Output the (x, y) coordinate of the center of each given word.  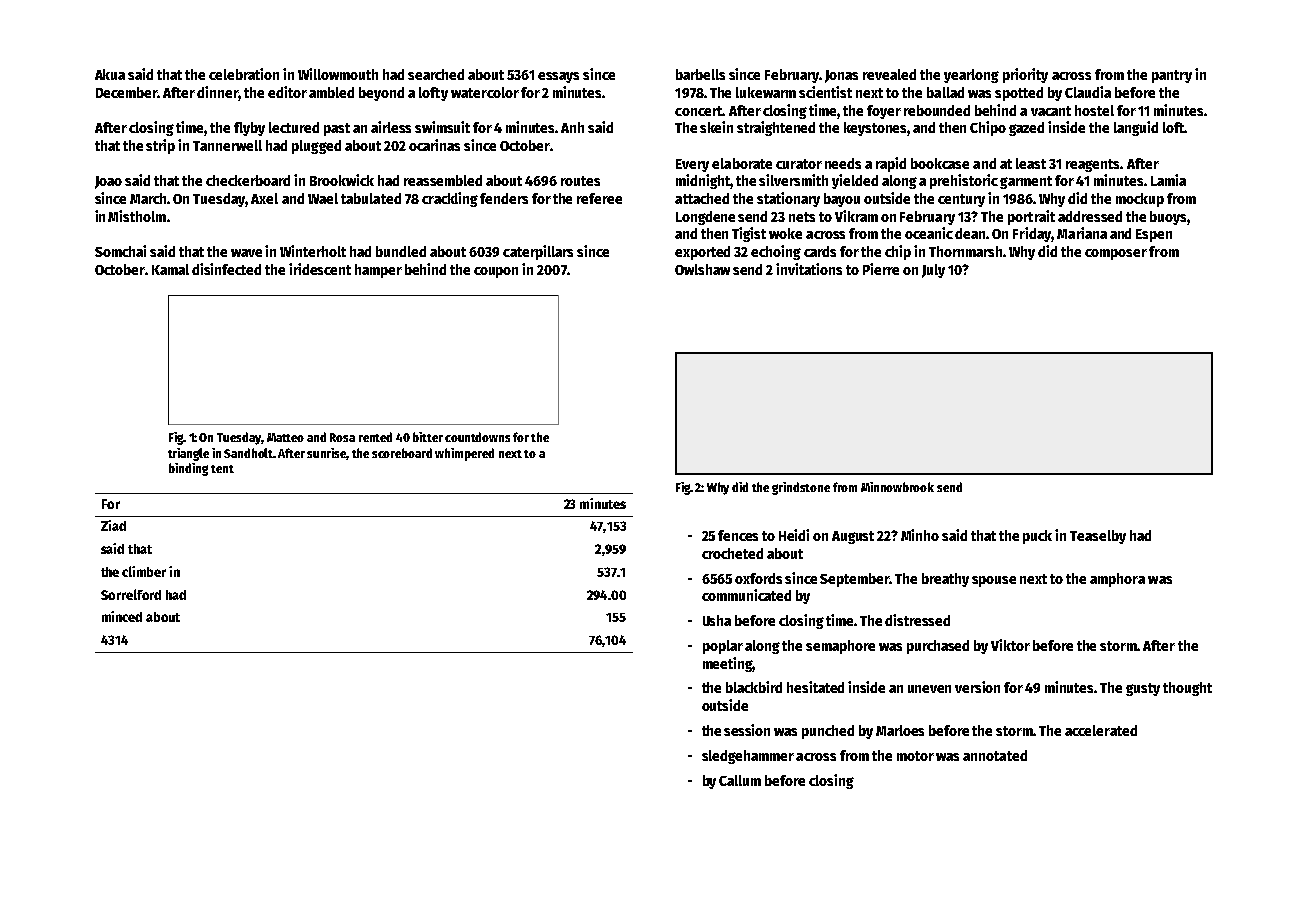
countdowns (477, 437)
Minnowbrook (897, 487)
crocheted (732, 553)
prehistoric (964, 181)
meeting (728, 664)
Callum (740, 780)
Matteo (285, 437)
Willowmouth (338, 74)
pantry (1172, 76)
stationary (788, 199)
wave (246, 253)
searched (436, 74)
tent (222, 469)
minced (122, 616)
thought (1187, 689)
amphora (1117, 580)
